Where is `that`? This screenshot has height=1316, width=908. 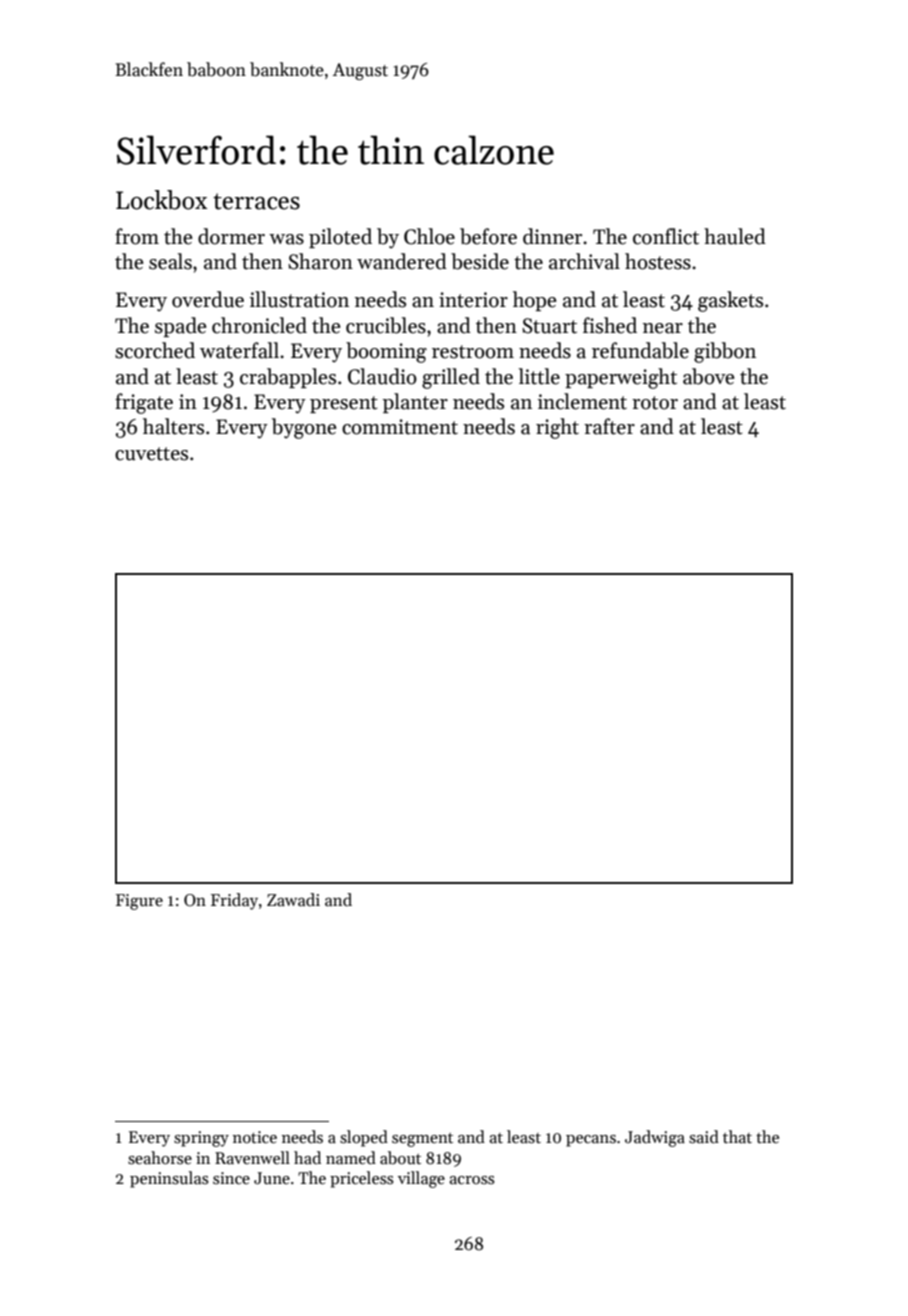
that is located at coordinates (737, 1137).
